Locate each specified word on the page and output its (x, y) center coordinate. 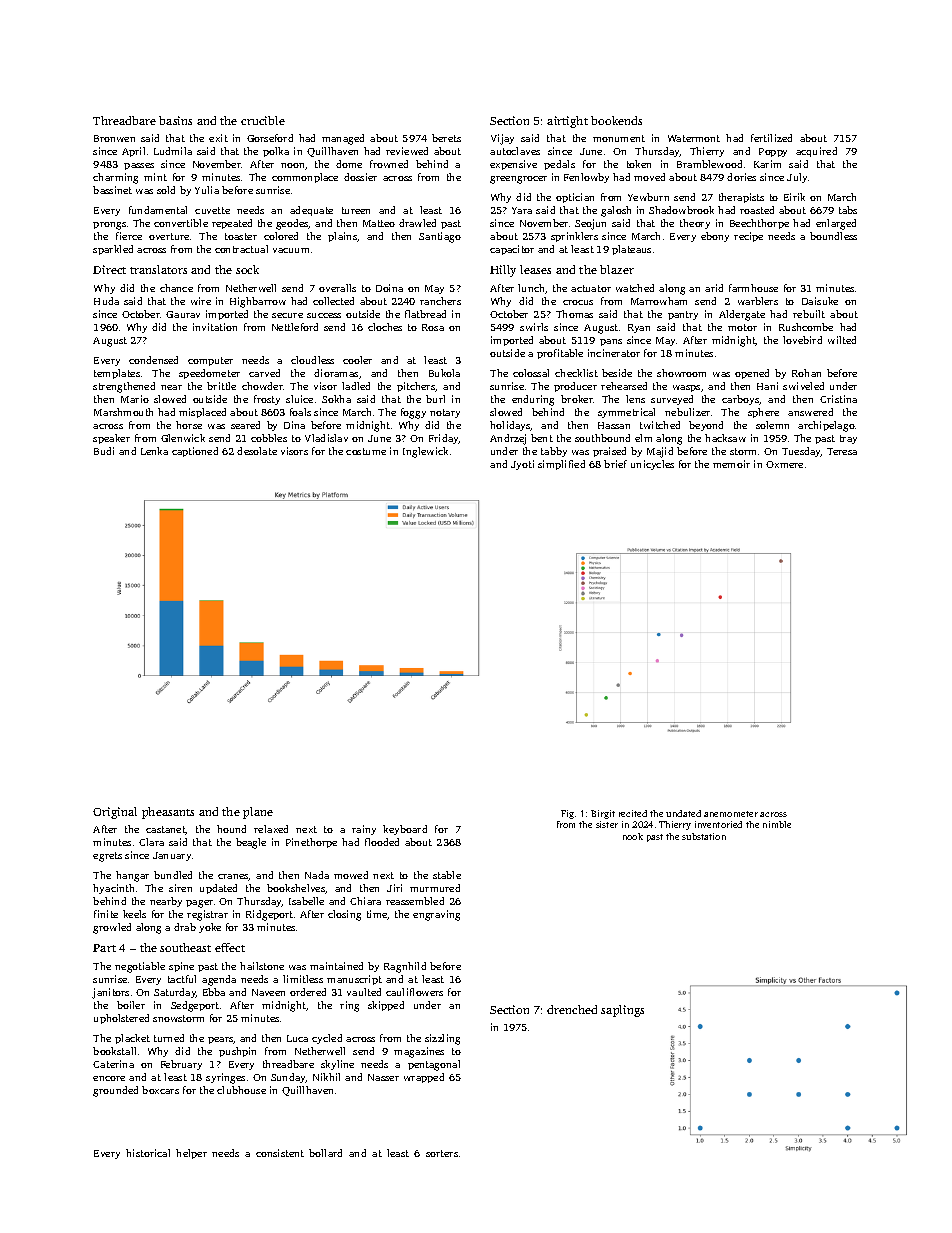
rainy (364, 830)
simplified (561, 465)
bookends (616, 120)
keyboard (405, 830)
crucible (263, 120)
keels (134, 914)
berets (446, 138)
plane (258, 813)
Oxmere (784, 464)
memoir (731, 464)
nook (633, 836)
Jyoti (522, 465)
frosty (267, 400)
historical (148, 1153)
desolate (257, 451)
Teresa (842, 451)
